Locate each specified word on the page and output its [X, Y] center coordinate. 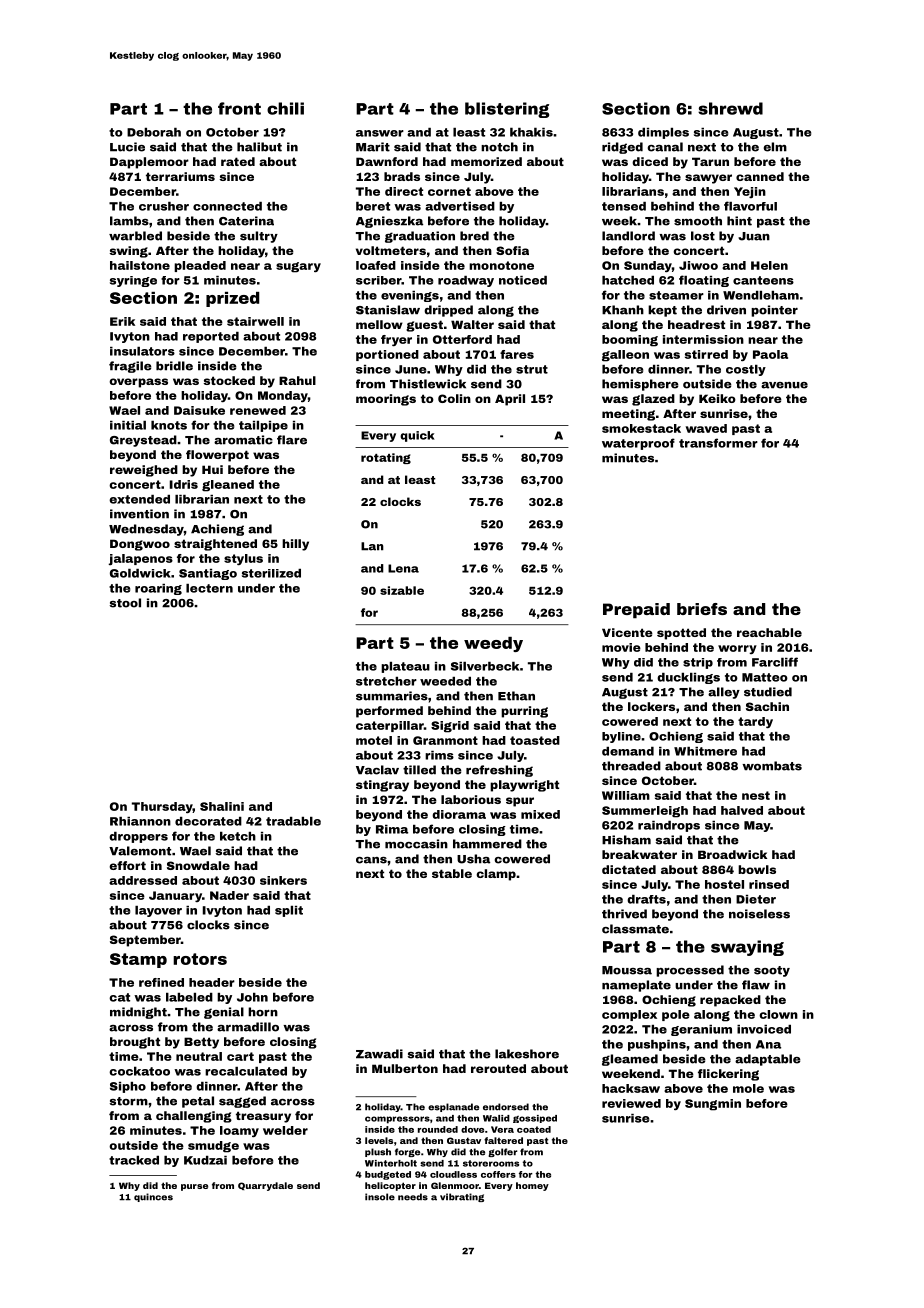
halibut [259, 147]
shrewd [730, 108]
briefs [702, 609]
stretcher [386, 681]
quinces [153, 1197]
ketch [238, 836]
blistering [507, 110]
